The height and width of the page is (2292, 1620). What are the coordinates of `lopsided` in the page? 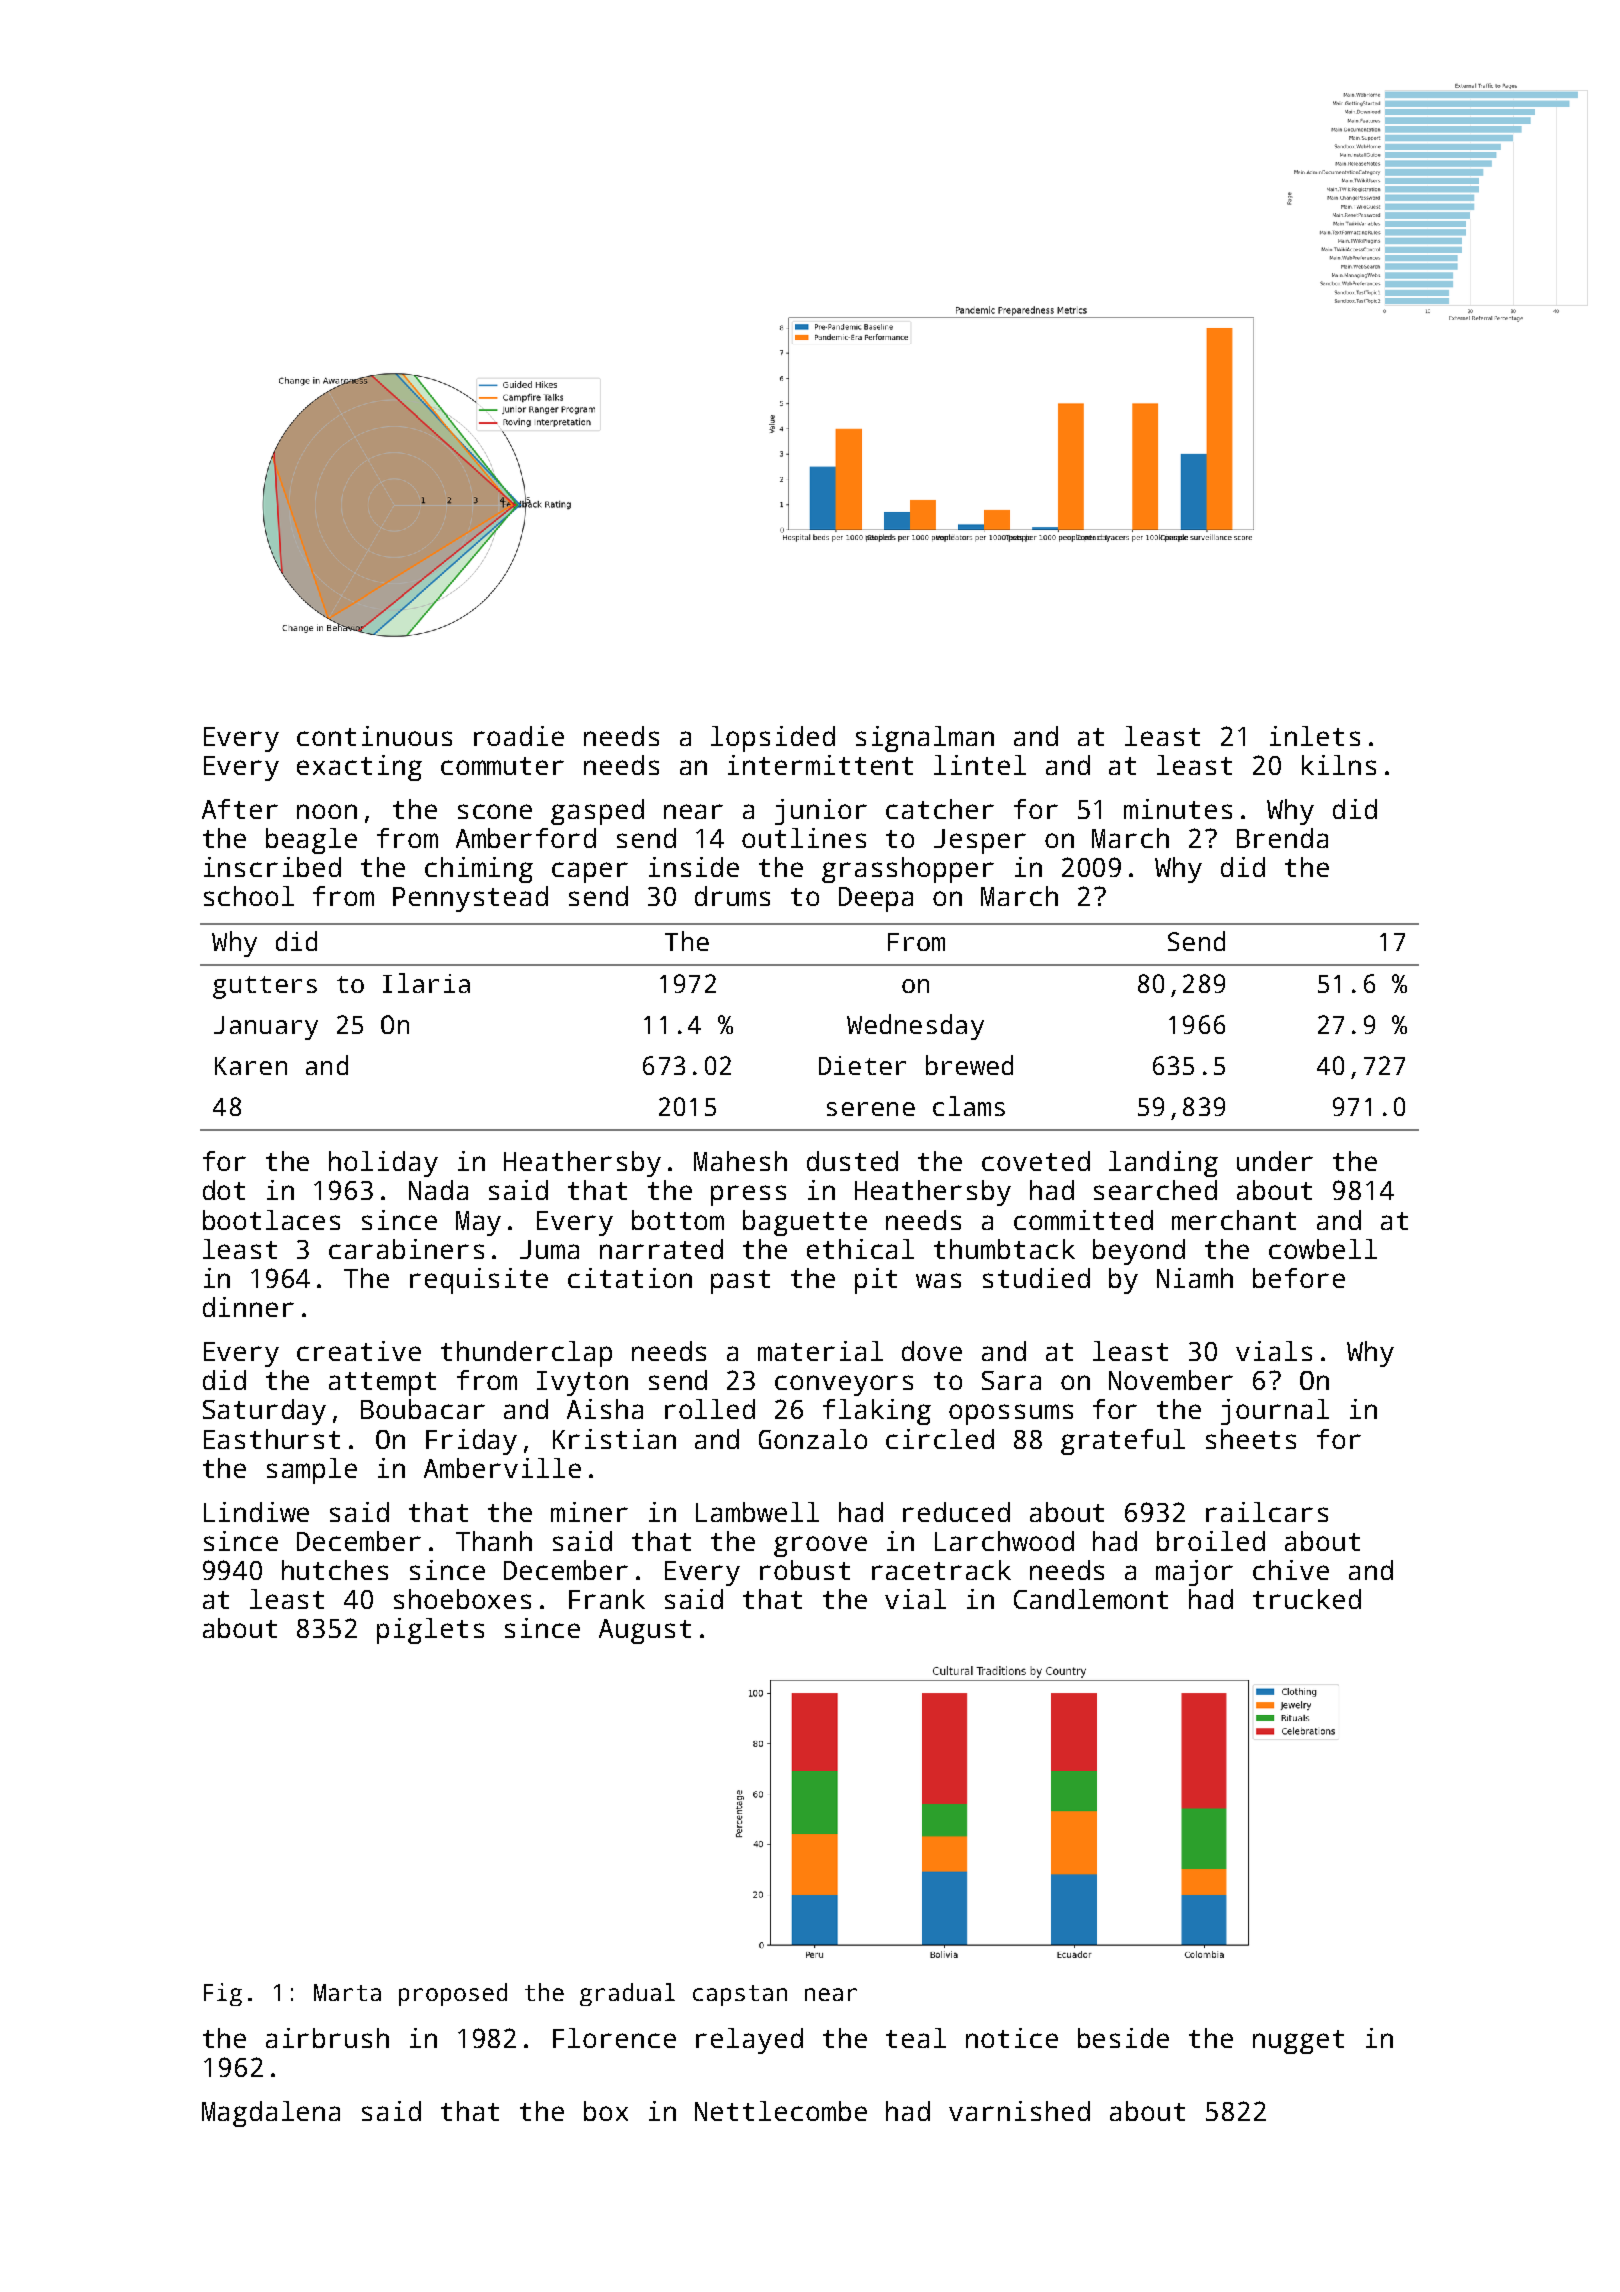 It's located at (773, 739).
